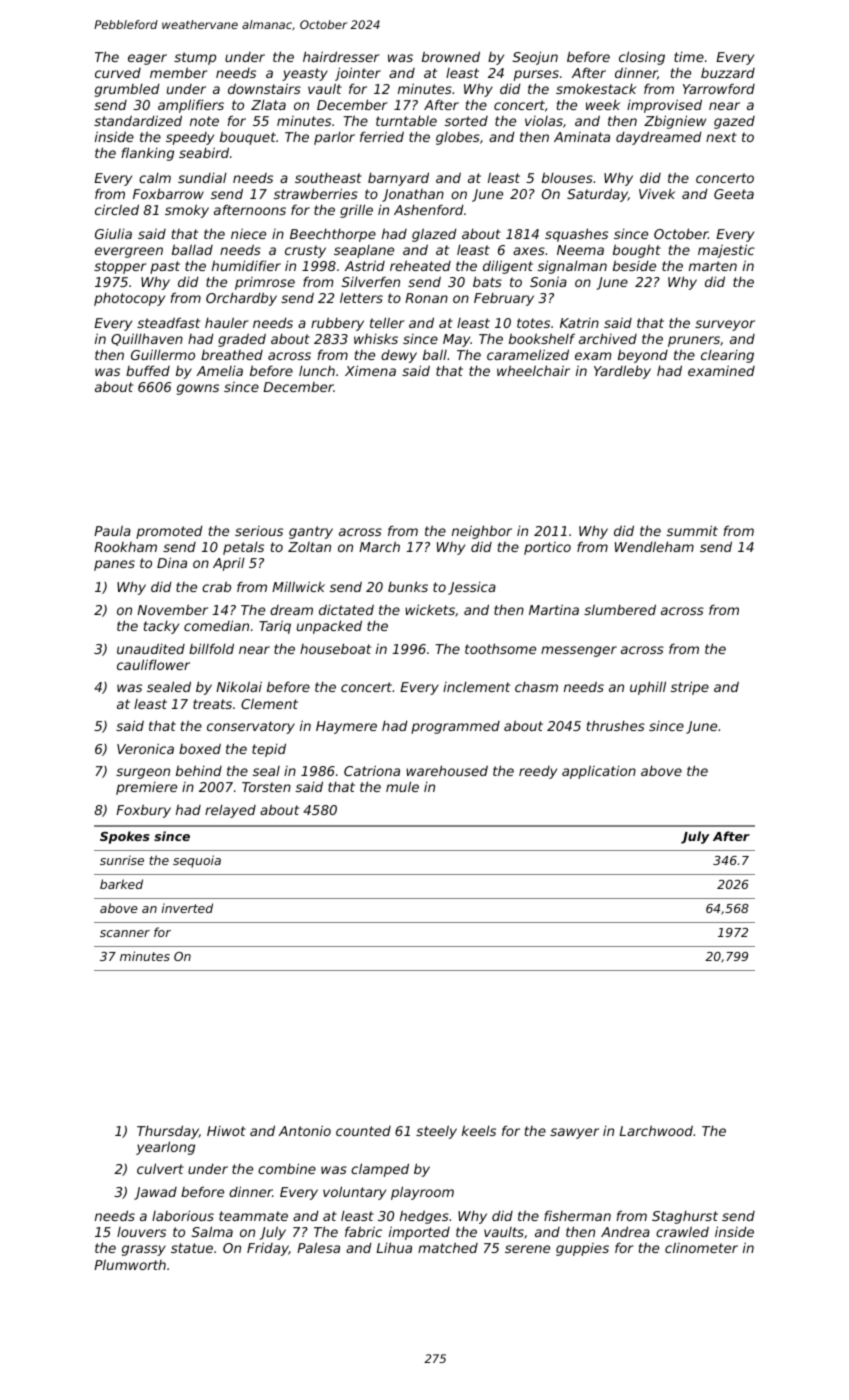  What do you see at coordinates (599, 772) in the image?
I see `application` at bounding box center [599, 772].
